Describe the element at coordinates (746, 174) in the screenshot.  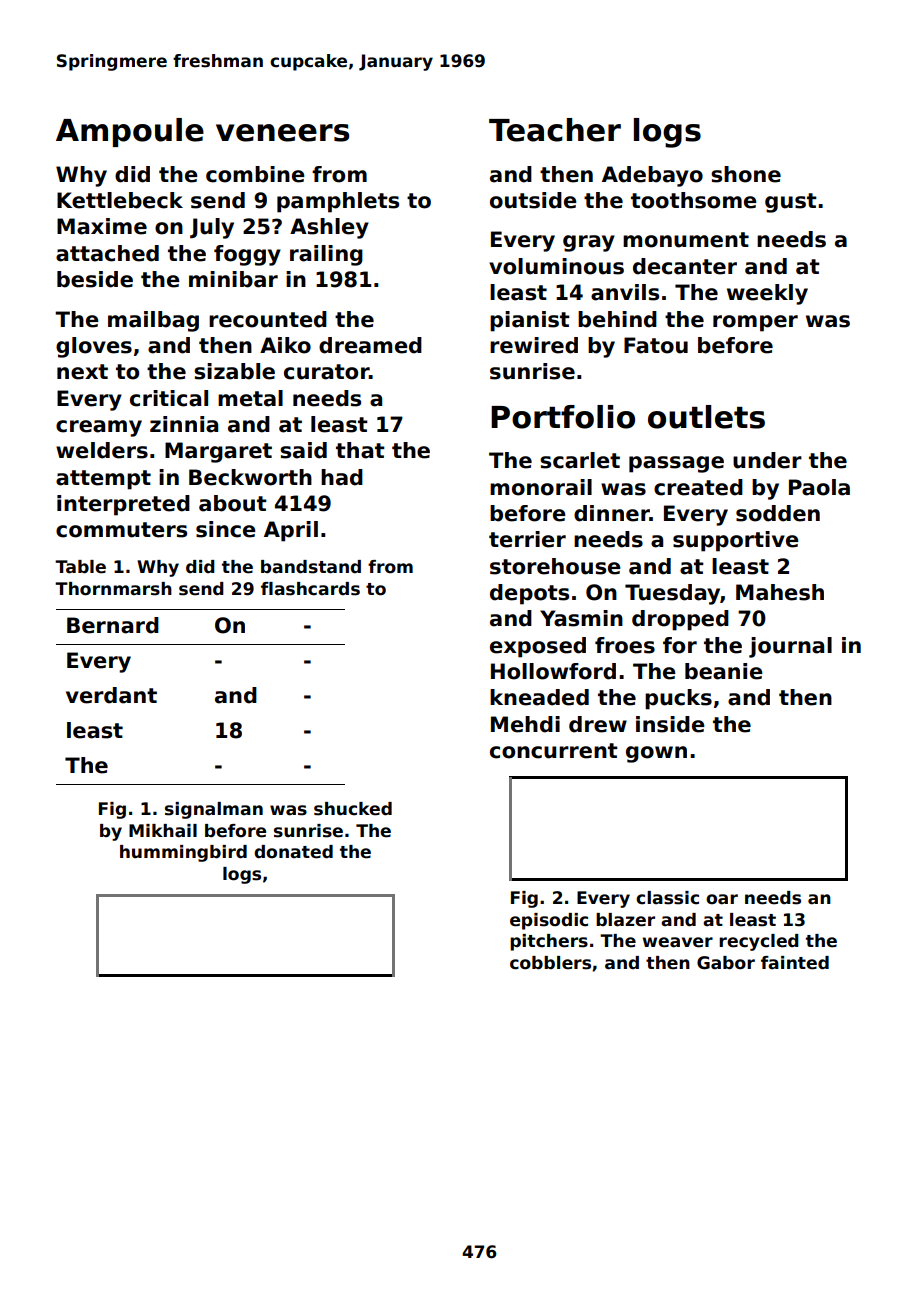
I see `shone` at that location.
